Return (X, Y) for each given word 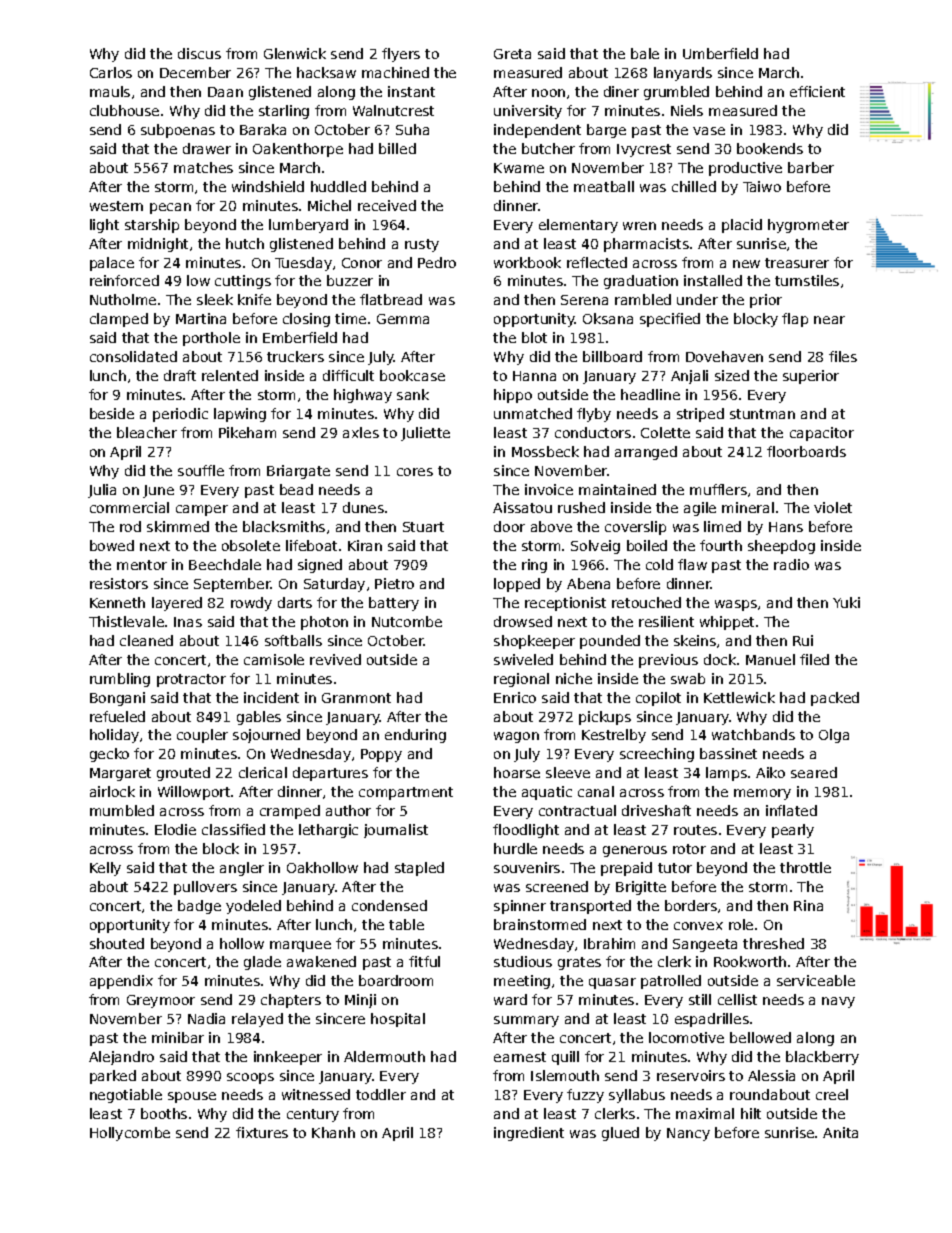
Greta (512, 54)
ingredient (529, 1134)
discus (199, 53)
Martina (201, 318)
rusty (422, 245)
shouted (117, 943)
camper (202, 510)
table (406, 924)
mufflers (718, 489)
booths (164, 1113)
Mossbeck (545, 451)
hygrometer (808, 226)
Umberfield (720, 53)
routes (695, 830)
